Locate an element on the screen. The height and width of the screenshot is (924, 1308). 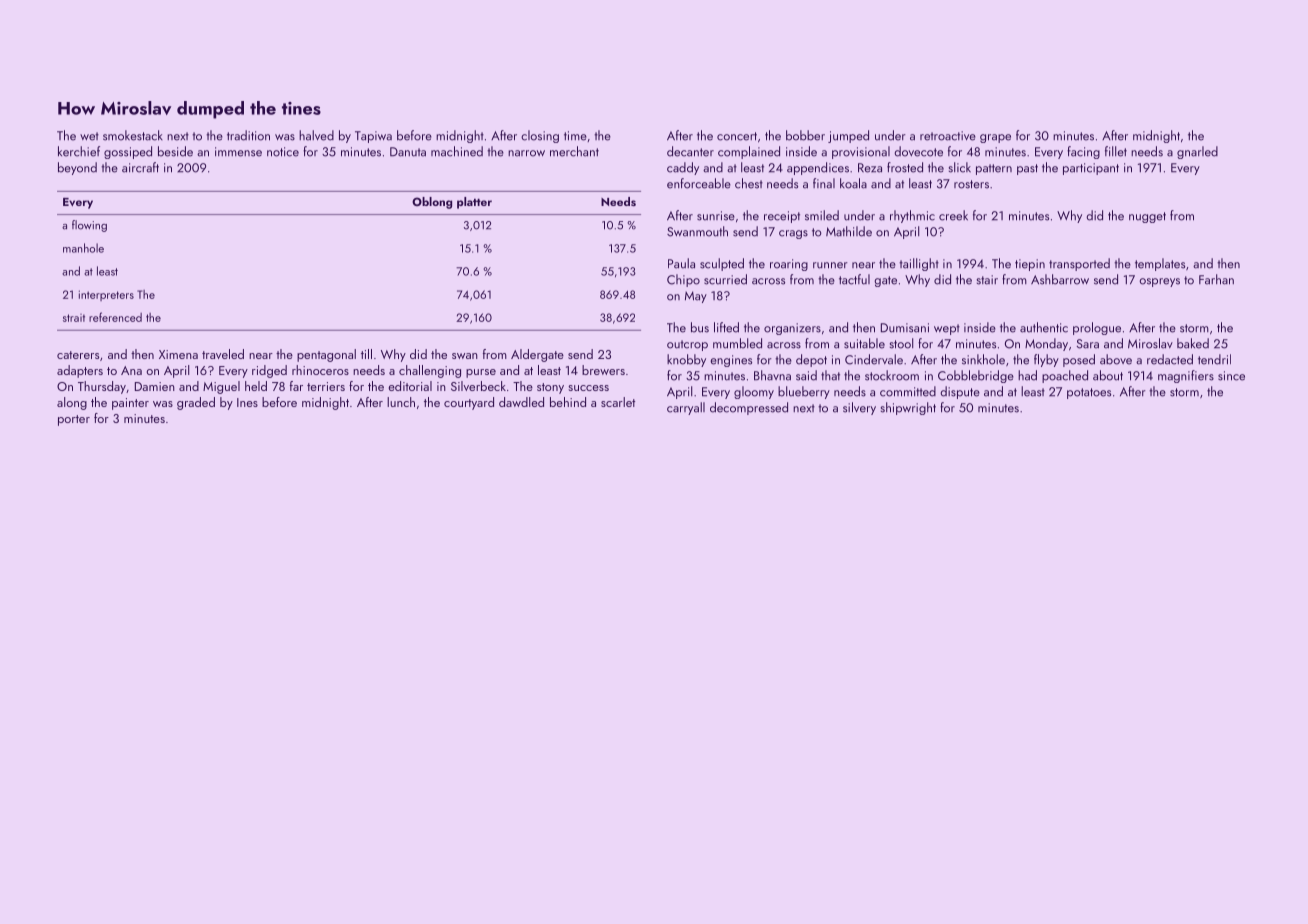
time is located at coordinates (575, 136).
